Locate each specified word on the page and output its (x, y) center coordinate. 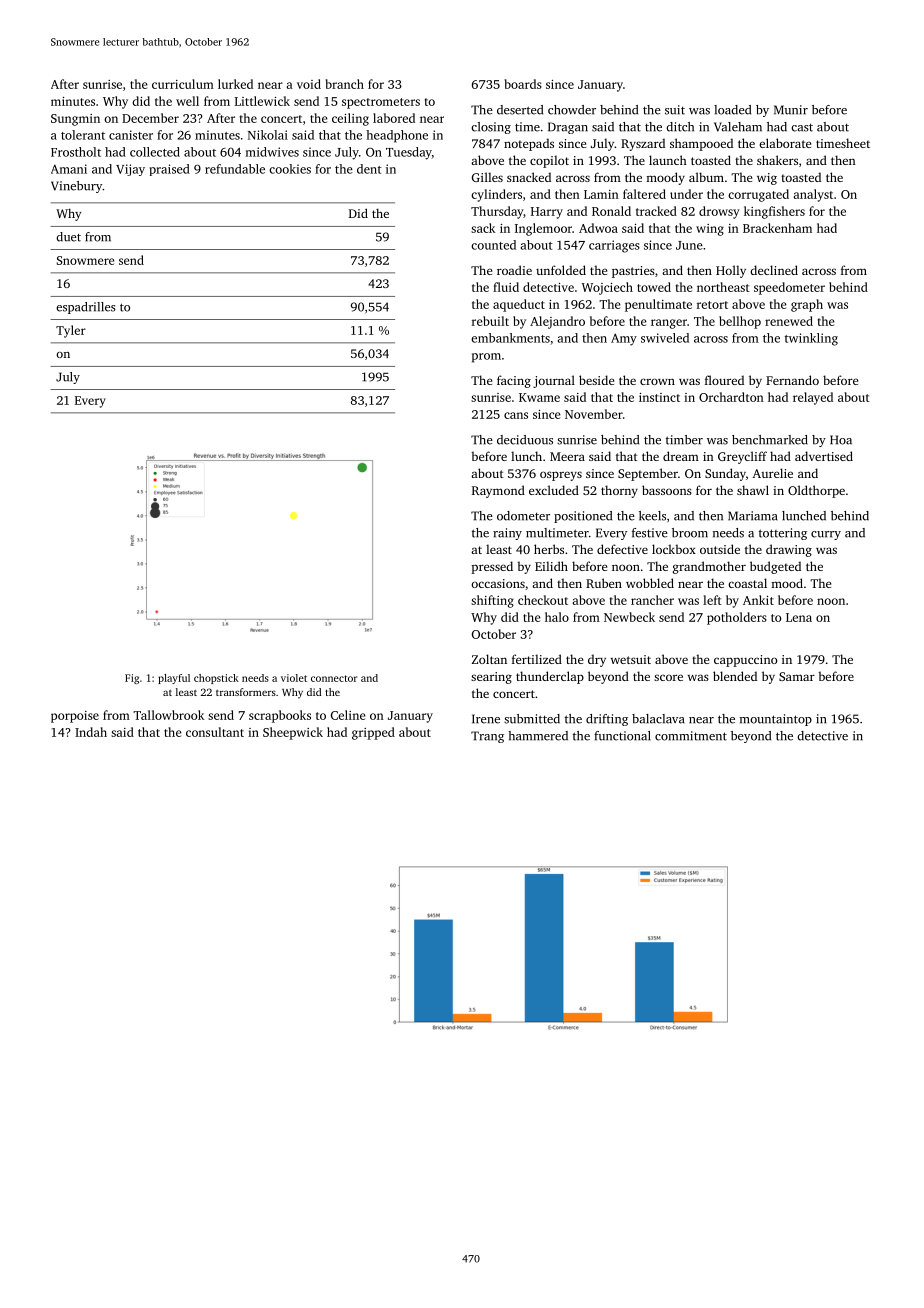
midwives (272, 152)
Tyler (71, 331)
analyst (813, 195)
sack (483, 228)
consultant (215, 732)
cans (516, 415)
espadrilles (86, 308)
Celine (348, 715)
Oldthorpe (816, 491)
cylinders (496, 195)
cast (802, 127)
